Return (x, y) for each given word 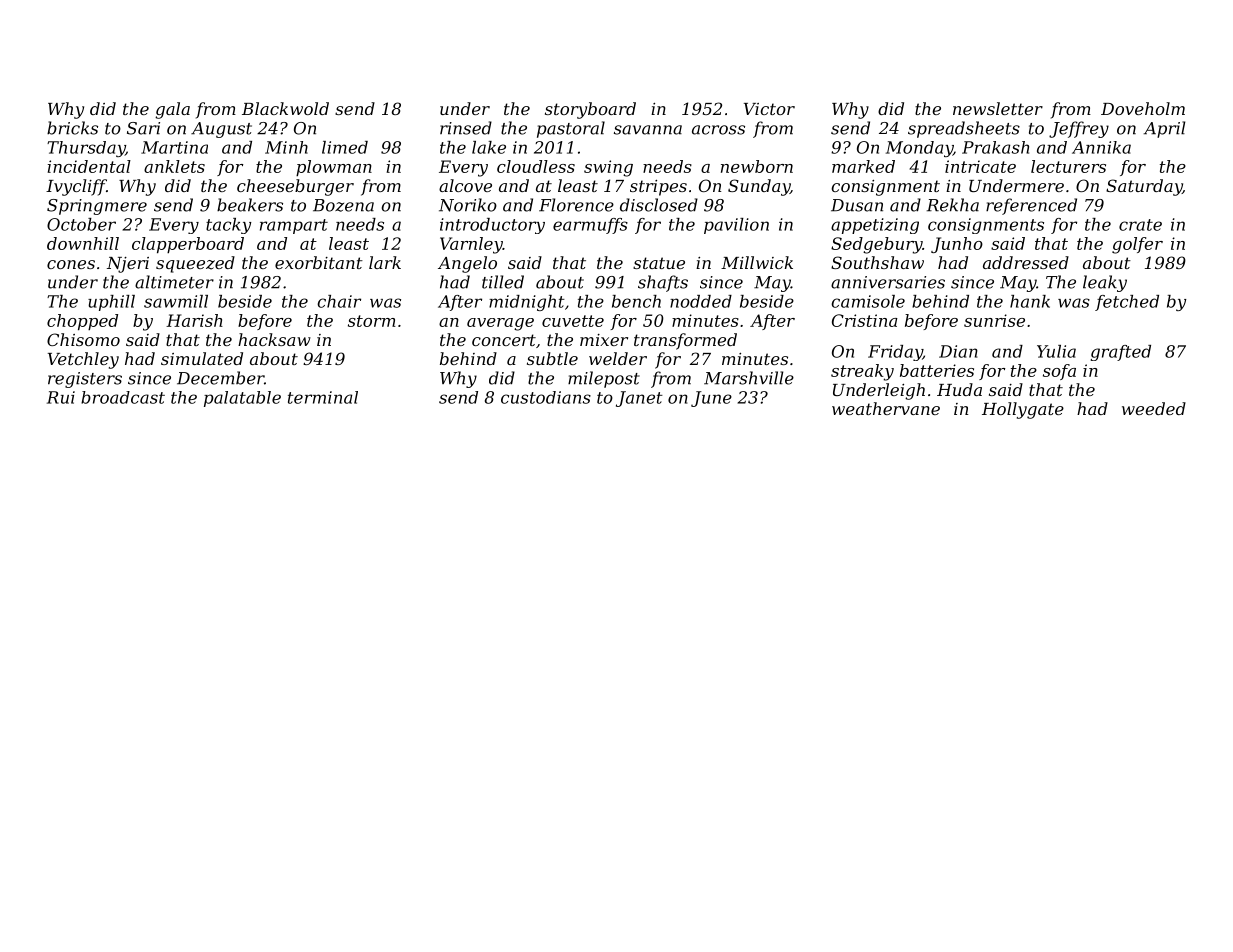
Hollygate (1023, 410)
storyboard (590, 110)
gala (172, 110)
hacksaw (274, 339)
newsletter (998, 108)
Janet (639, 399)
